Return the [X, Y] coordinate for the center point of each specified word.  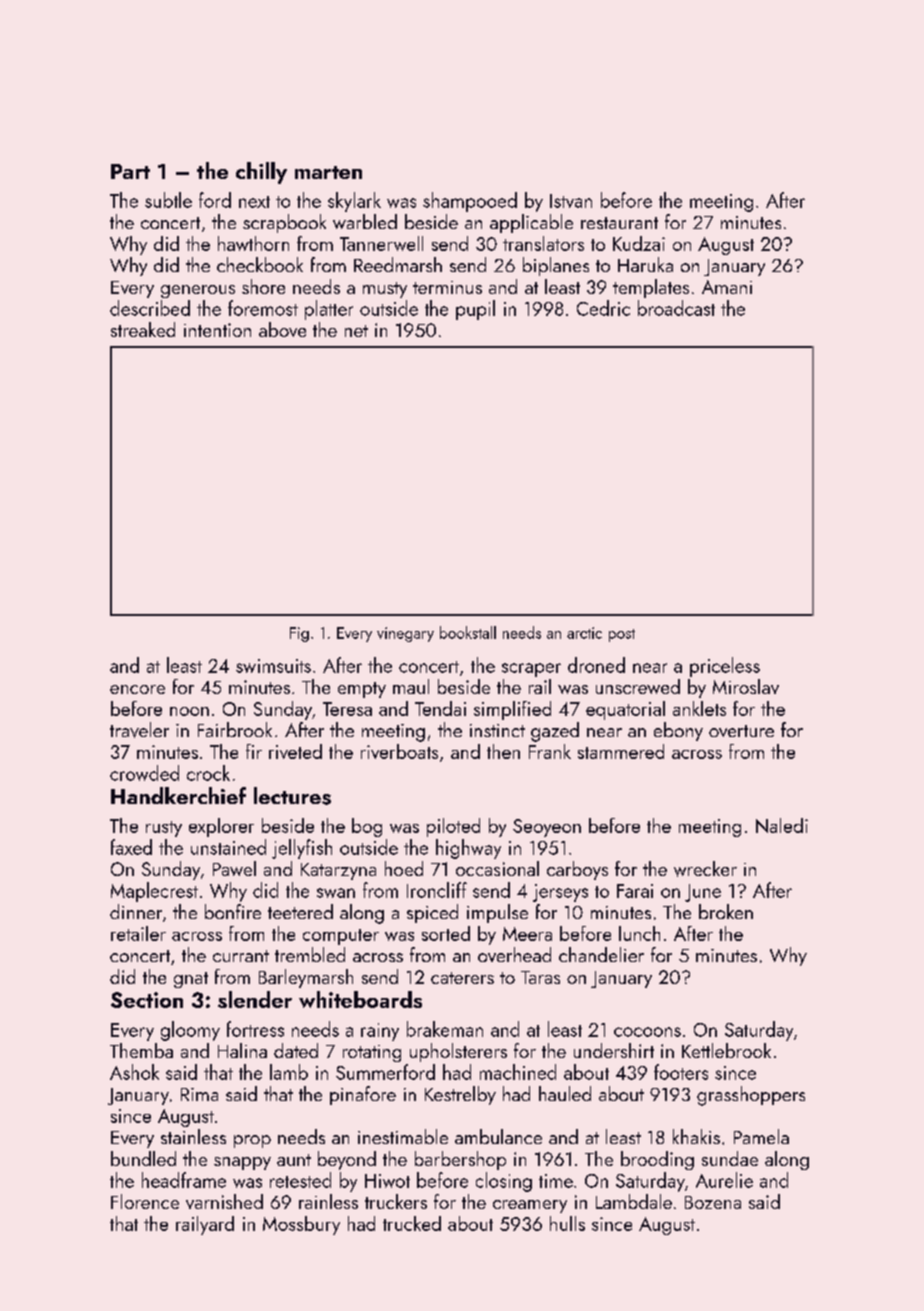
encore [137, 689]
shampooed [470, 202]
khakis [696, 1136]
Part [130, 171]
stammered [621, 751]
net [356, 331]
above [282, 329]
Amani [727, 287]
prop [252, 1141]
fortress [255, 1029]
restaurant [619, 223]
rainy [380, 1032]
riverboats [399, 751]
